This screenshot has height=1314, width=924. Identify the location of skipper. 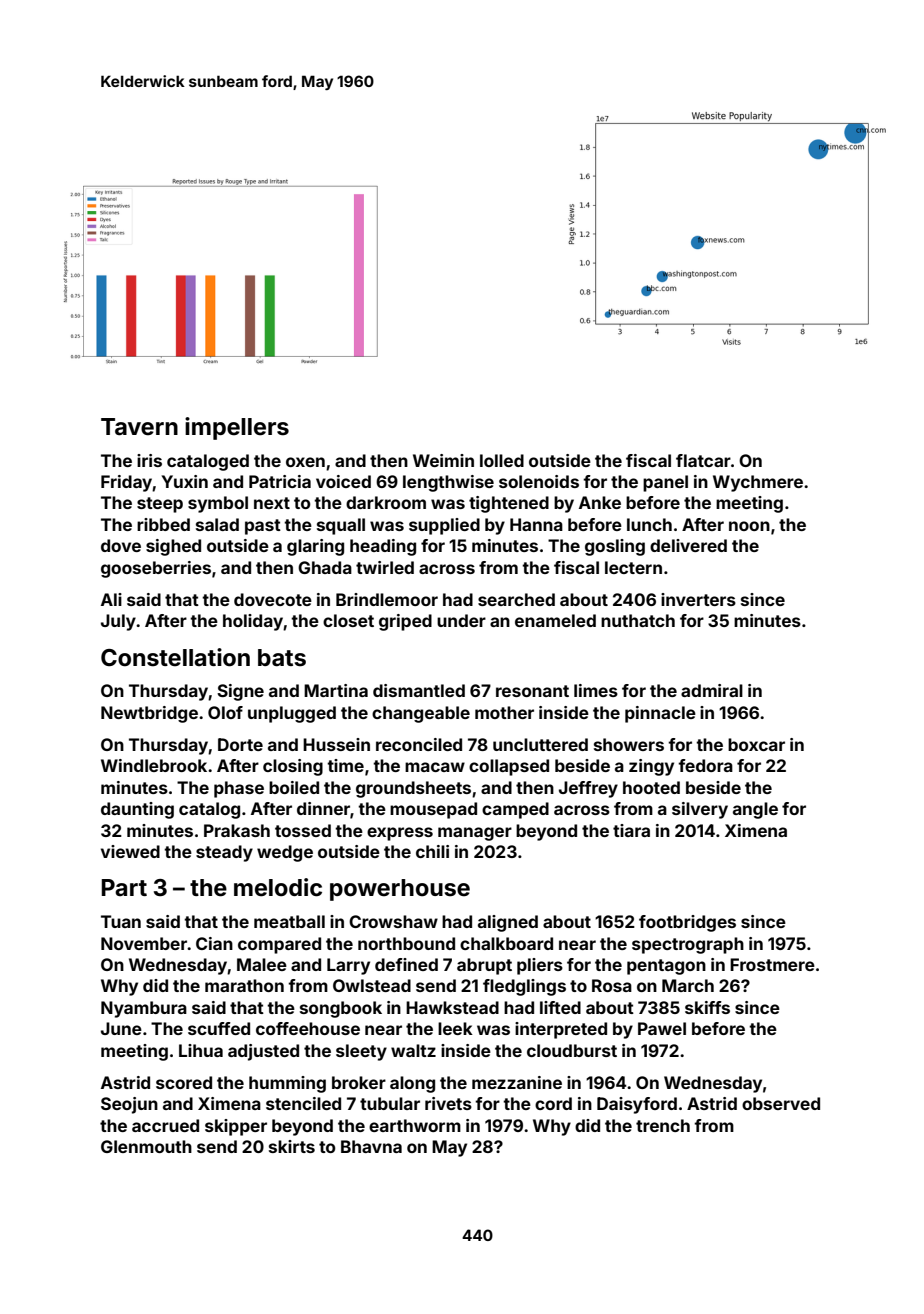
(236, 1127).
